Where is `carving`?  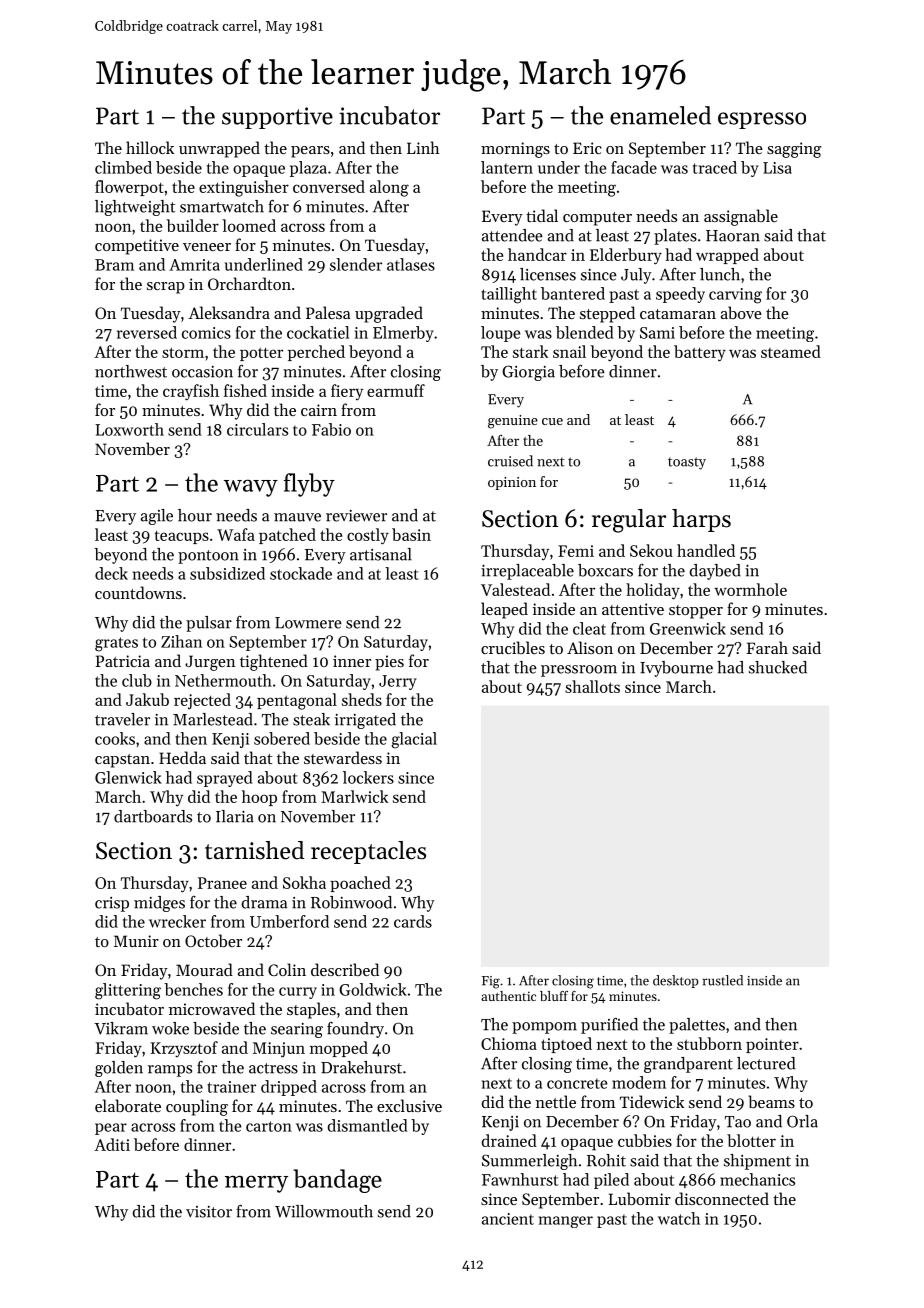 carving is located at coordinates (735, 296).
